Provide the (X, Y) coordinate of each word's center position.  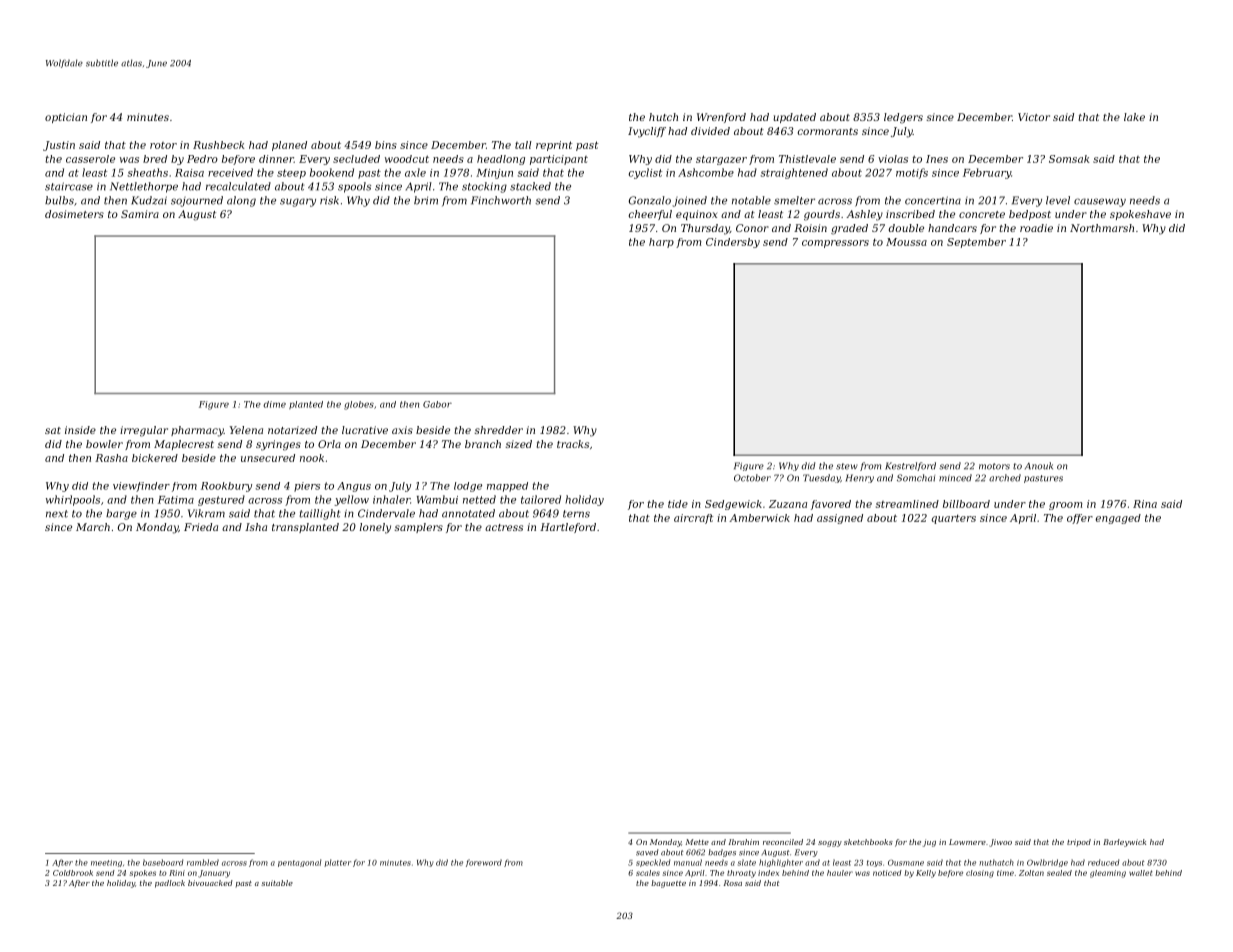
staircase (69, 186)
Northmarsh (1102, 228)
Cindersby (733, 243)
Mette (697, 842)
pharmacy (197, 431)
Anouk (1039, 466)
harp (661, 243)
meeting (106, 863)
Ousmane (906, 863)
